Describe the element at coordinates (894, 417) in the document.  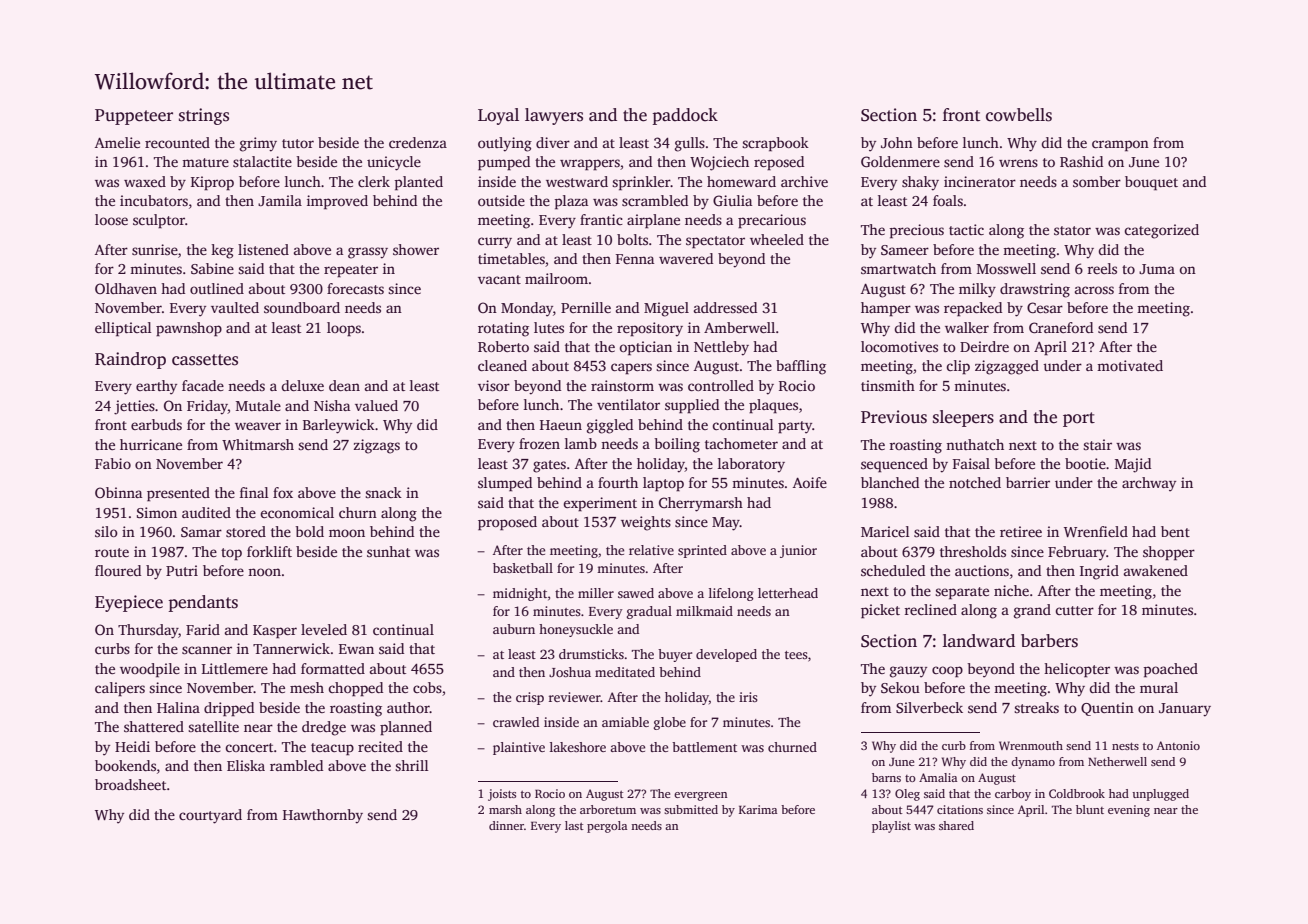
I see `Previous` at that location.
